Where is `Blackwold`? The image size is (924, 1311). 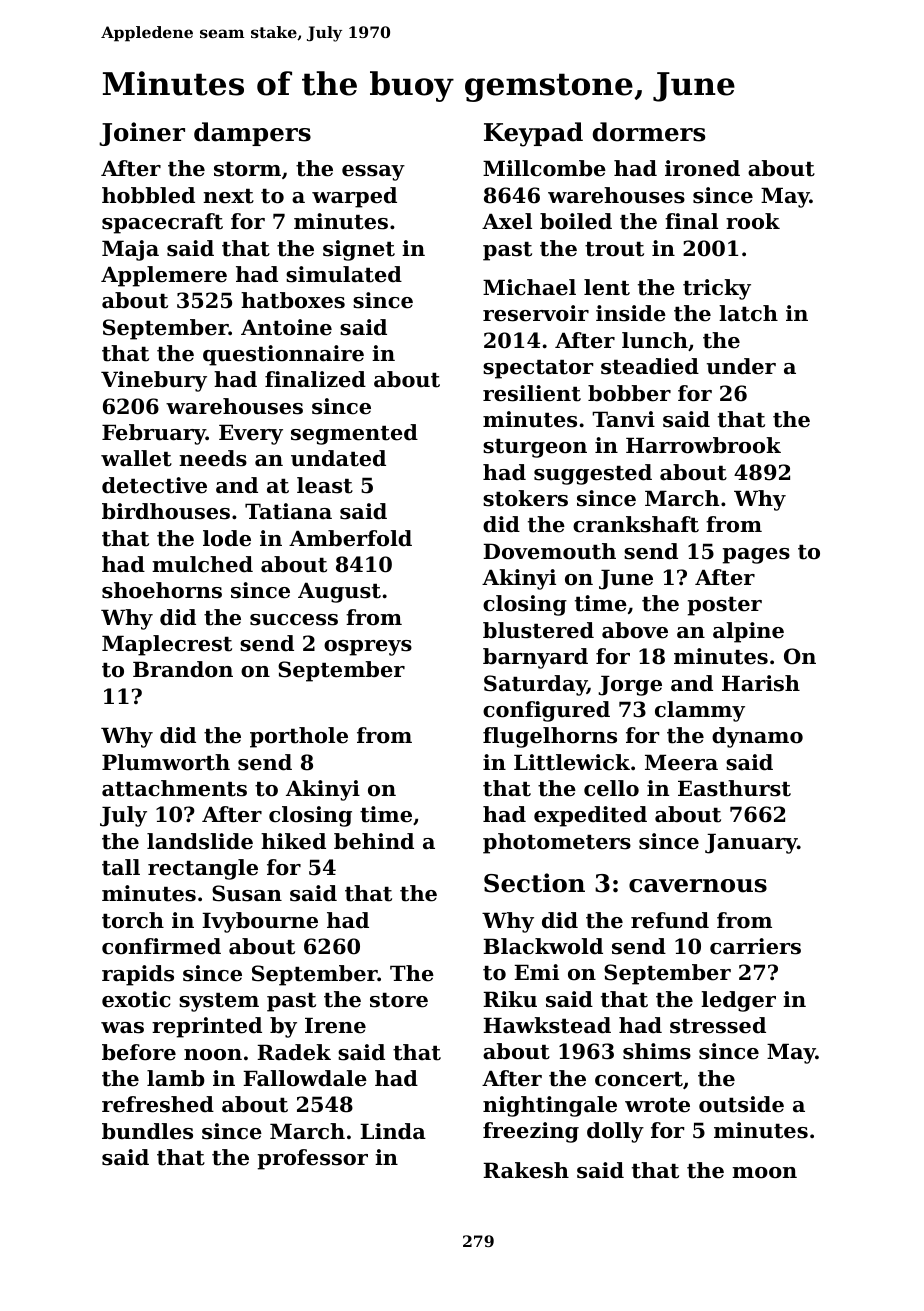
Blackwold is located at coordinates (543, 946).
